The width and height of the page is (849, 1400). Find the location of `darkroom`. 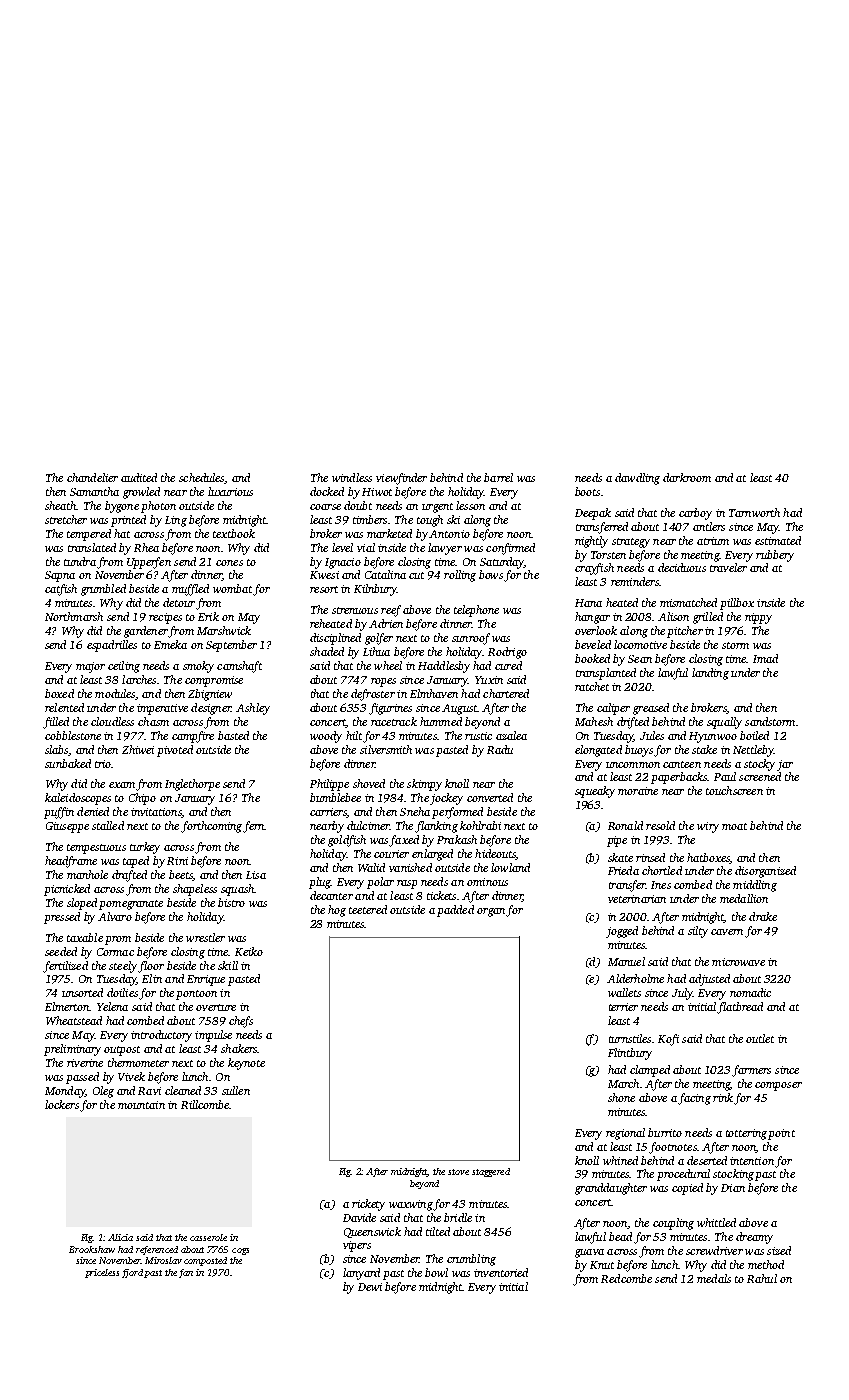

darkroom is located at coordinates (687, 477).
